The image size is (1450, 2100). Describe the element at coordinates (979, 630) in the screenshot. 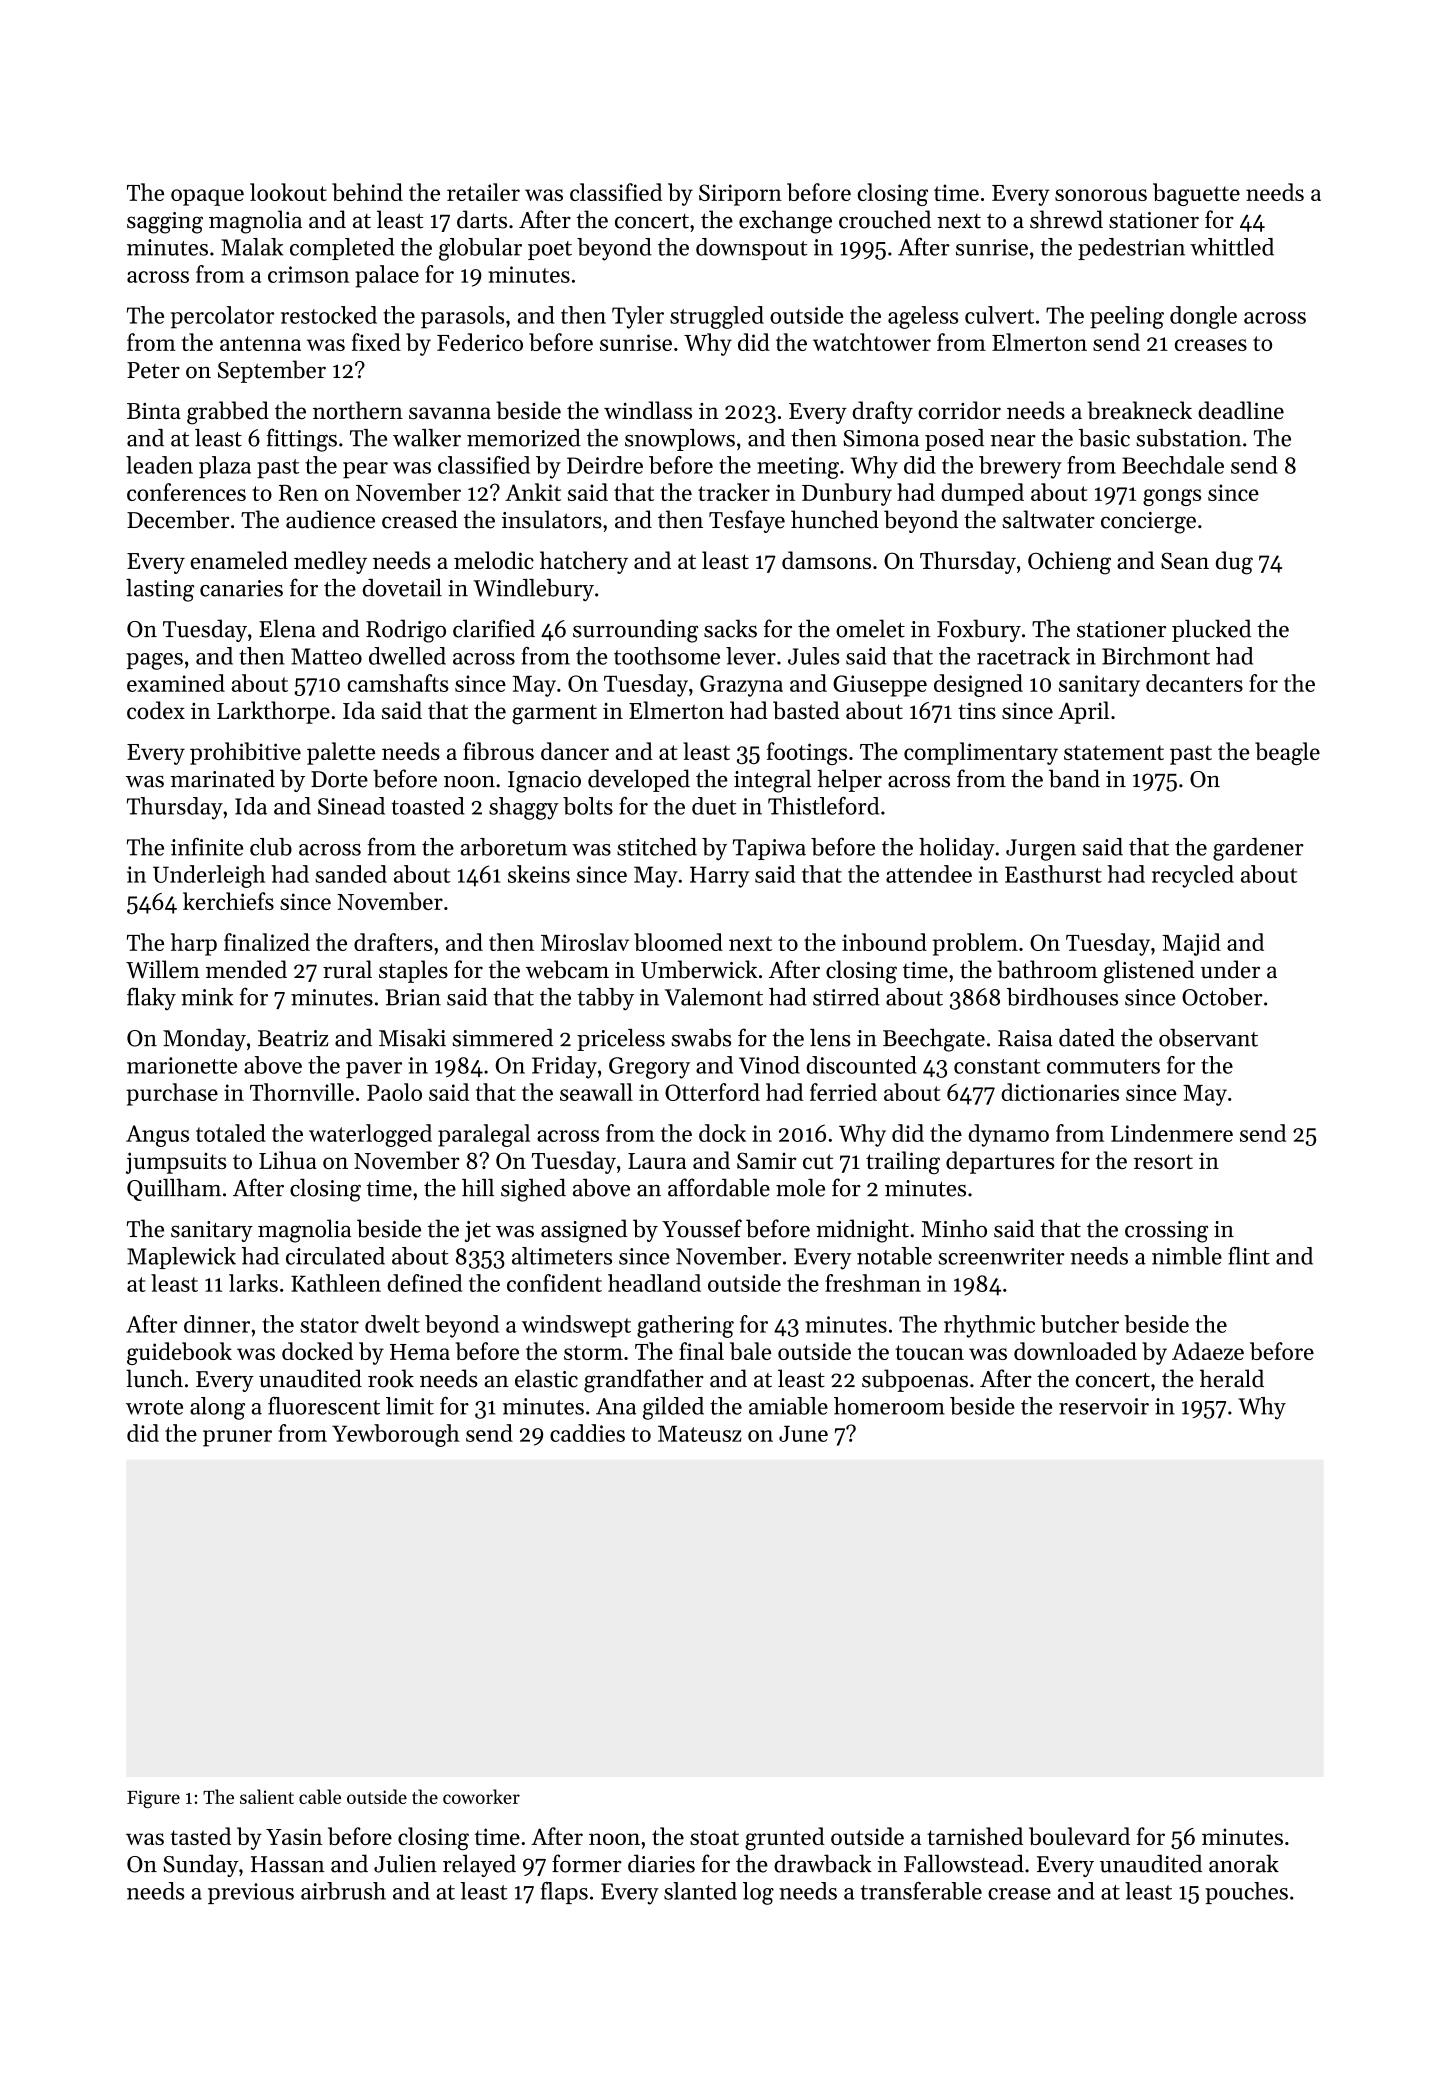

I see `Foxbury` at that location.
